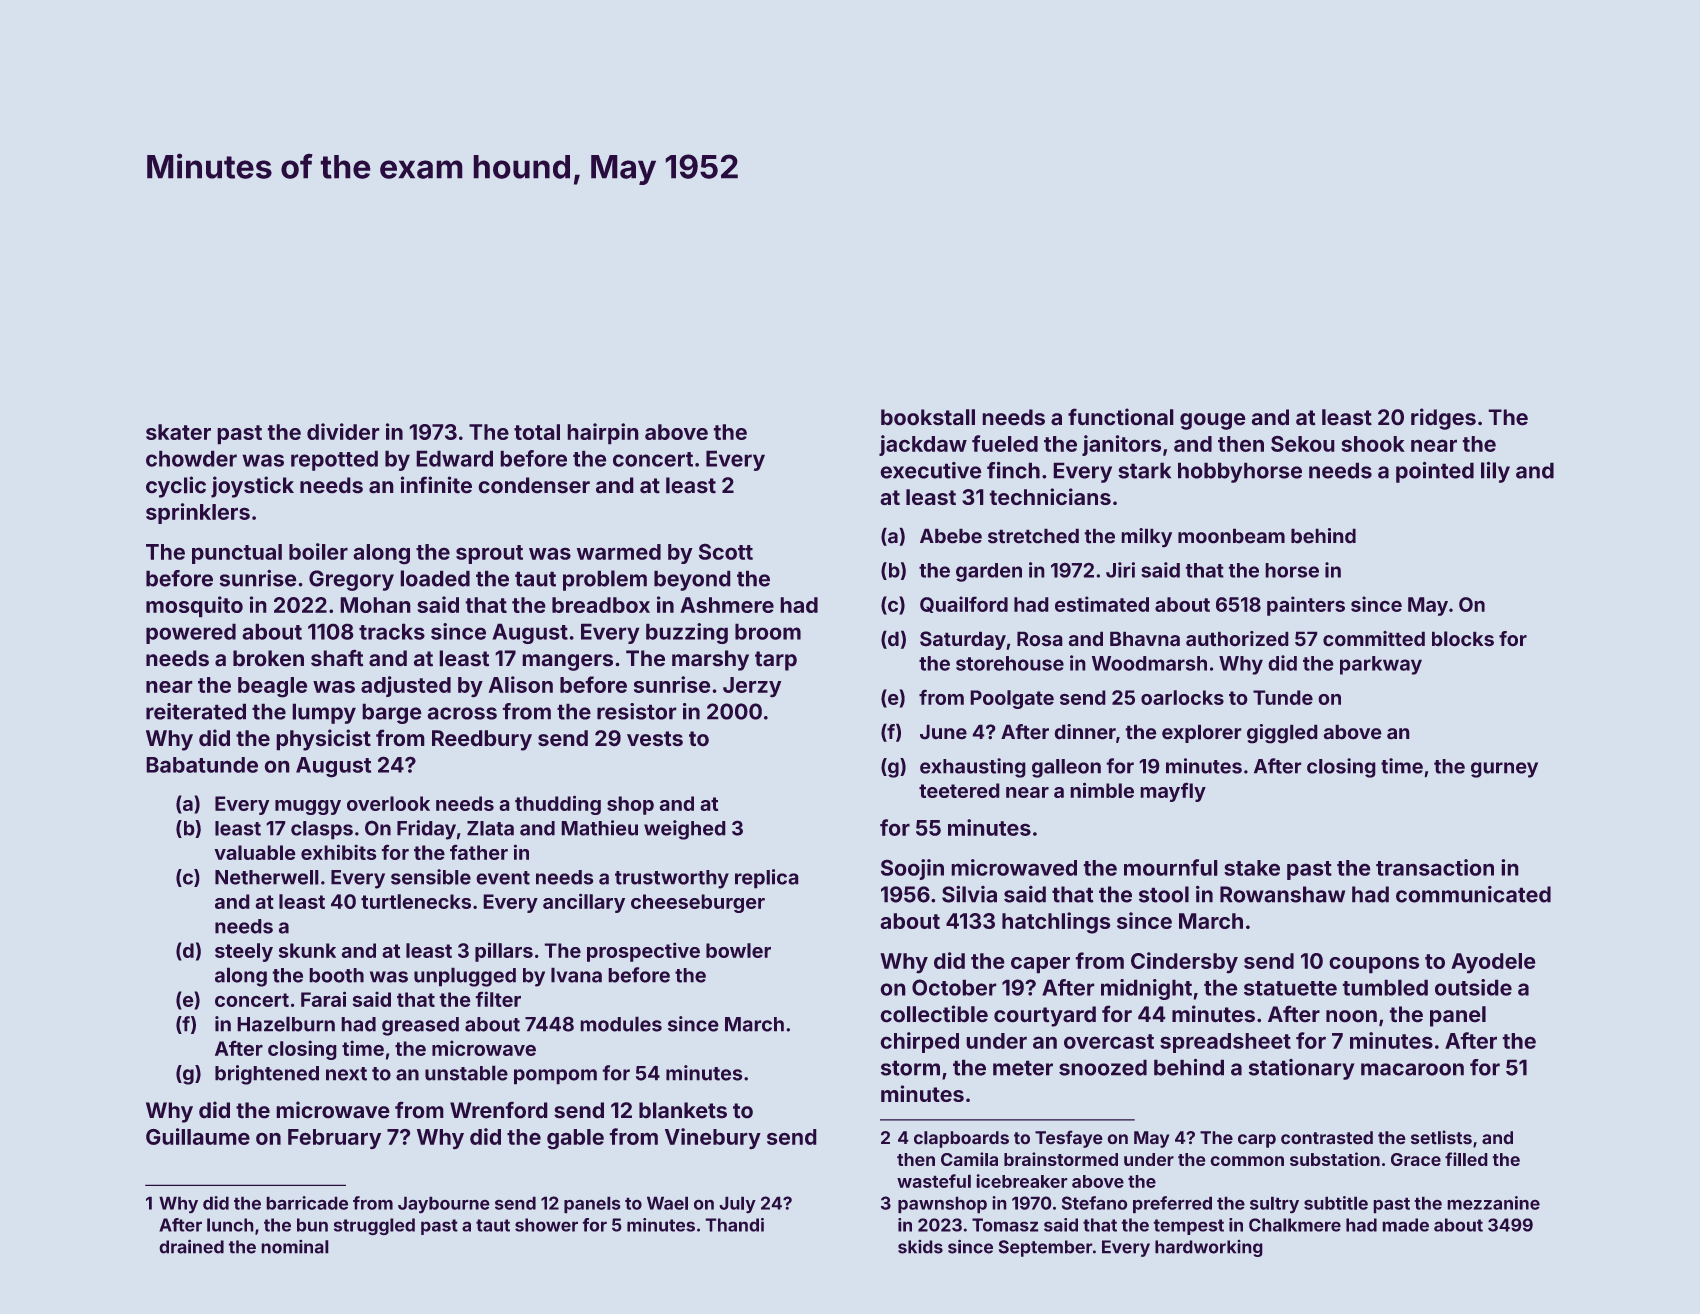 The image size is (1700, 1314). I want to click on teetered, so click(959, 790).
